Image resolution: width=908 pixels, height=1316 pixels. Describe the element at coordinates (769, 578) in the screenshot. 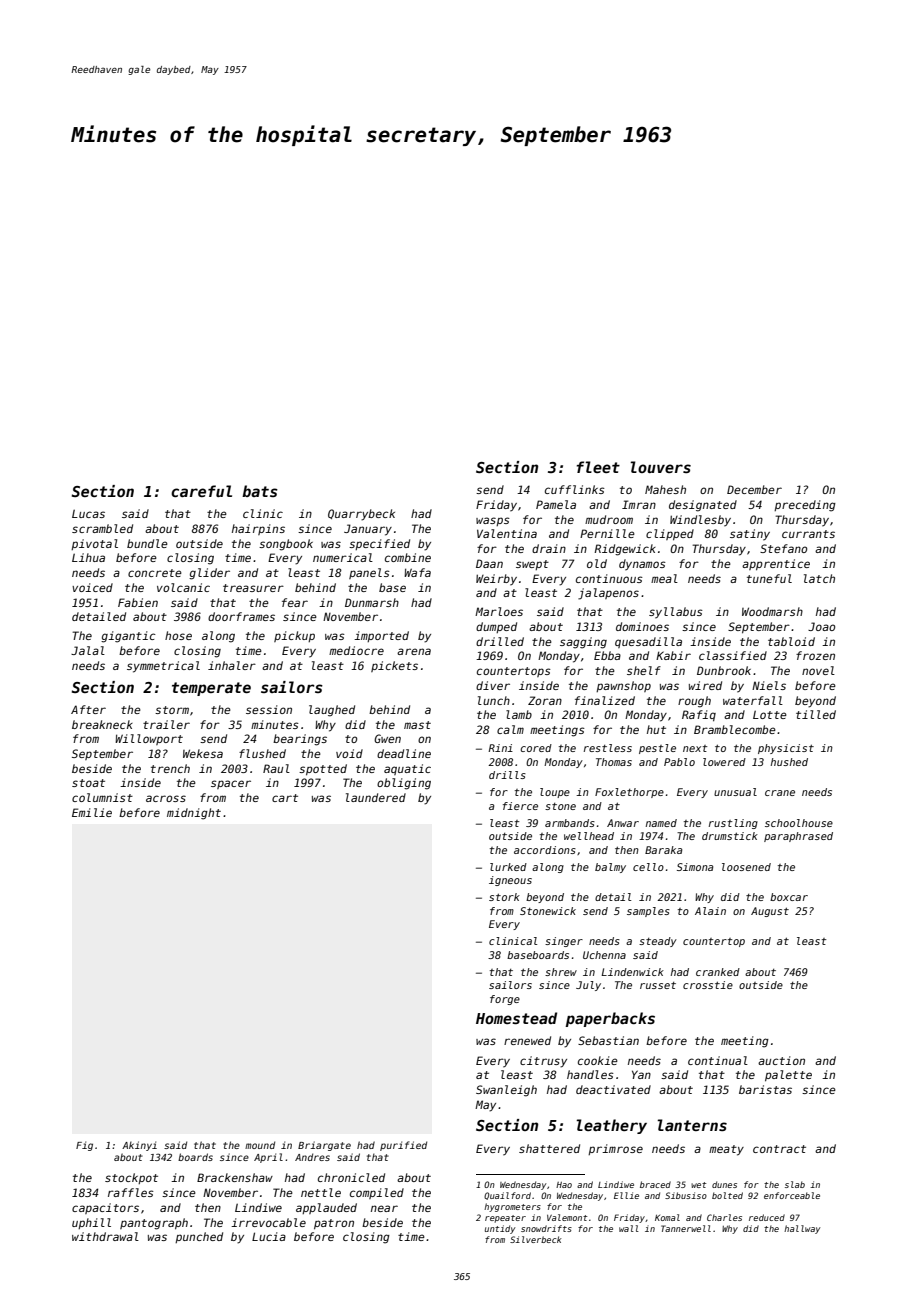

I see `tuneful` at that location.
